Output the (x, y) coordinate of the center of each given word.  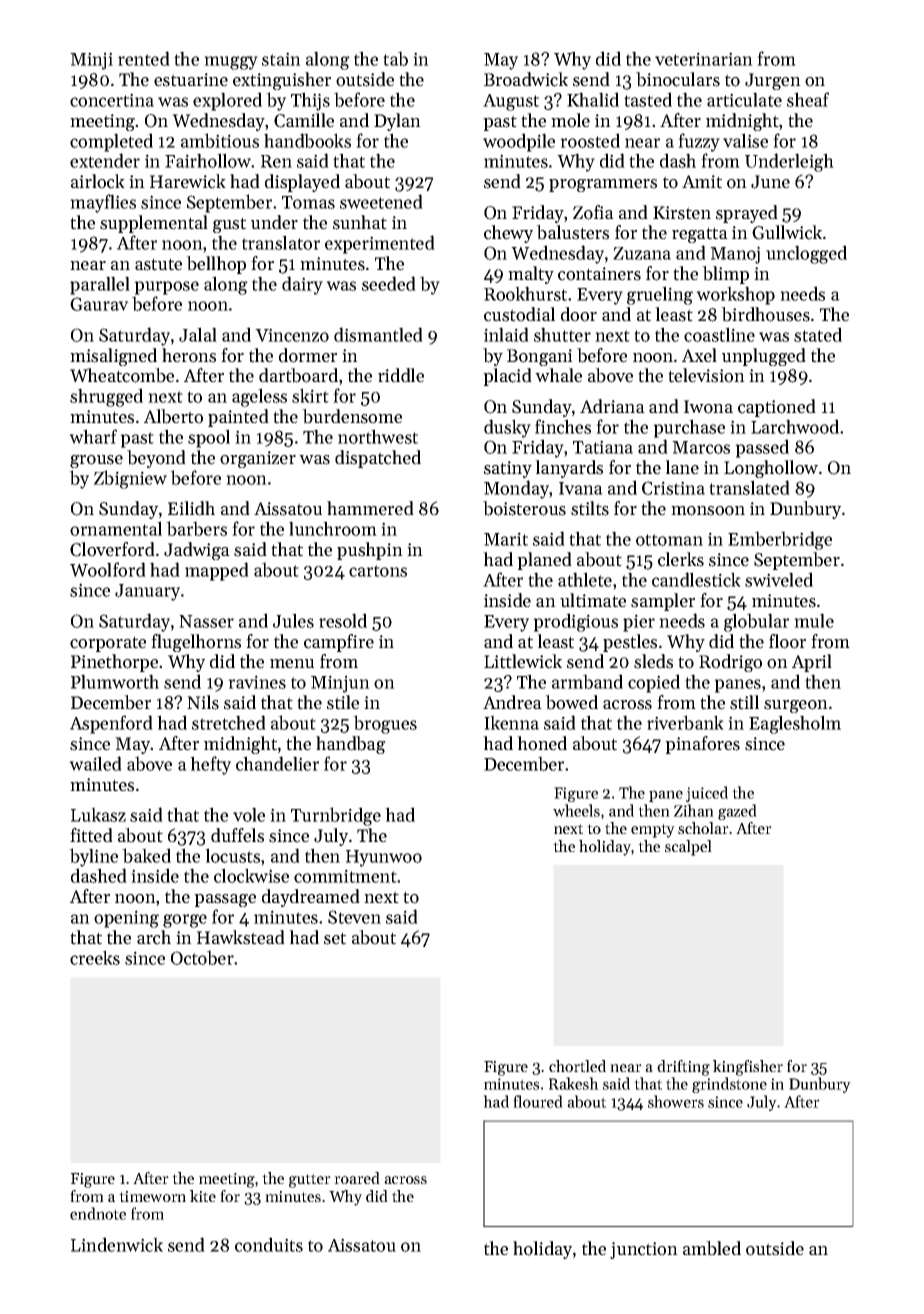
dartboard (298, 375)
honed (542, 743)
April (812, 663)
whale (558, 375)
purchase (689, 428)
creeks (95, 957)
